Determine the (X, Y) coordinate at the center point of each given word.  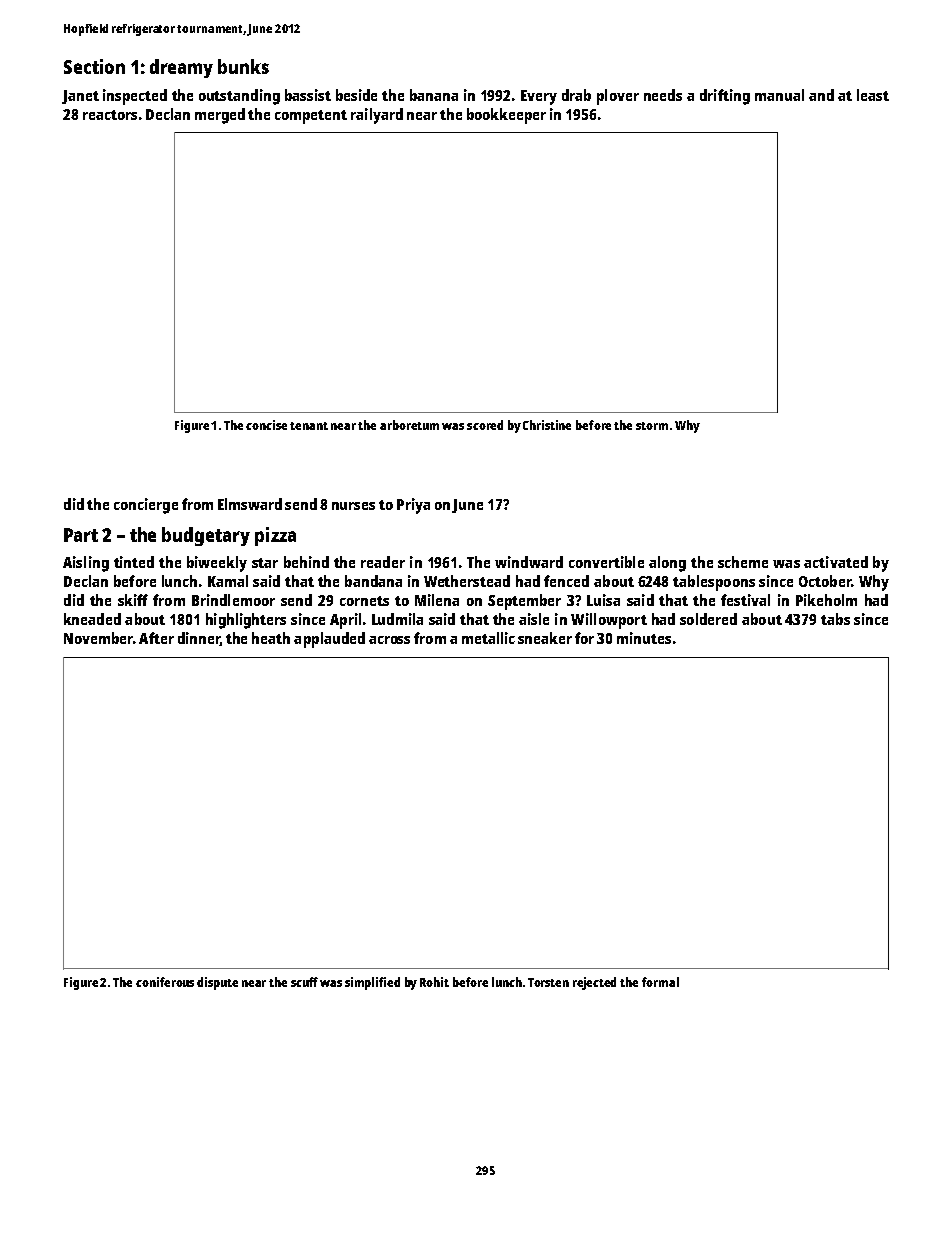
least (873, 95)
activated (836, 562)
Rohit (434, 982)
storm (652, 426)
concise (266, 425)
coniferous (165, 982)
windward (529, 562)
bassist (308, 95)
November (98, 638)
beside (356, 95)
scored (485, 425)
